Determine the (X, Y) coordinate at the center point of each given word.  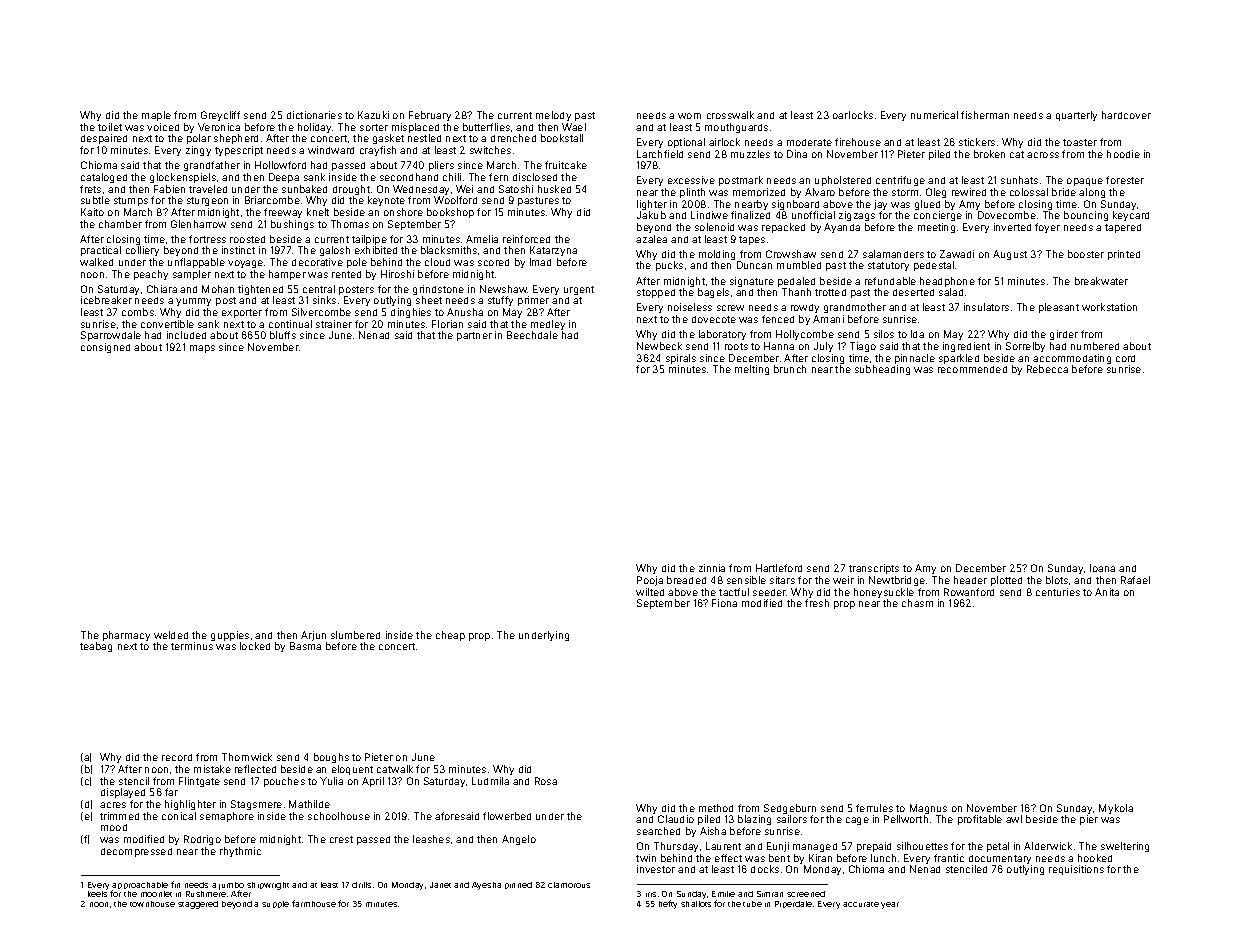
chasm (917, 603)
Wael (574, 127)
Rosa (546, 781)
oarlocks (853, 115)
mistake (212, 769)
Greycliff (220, 116)
